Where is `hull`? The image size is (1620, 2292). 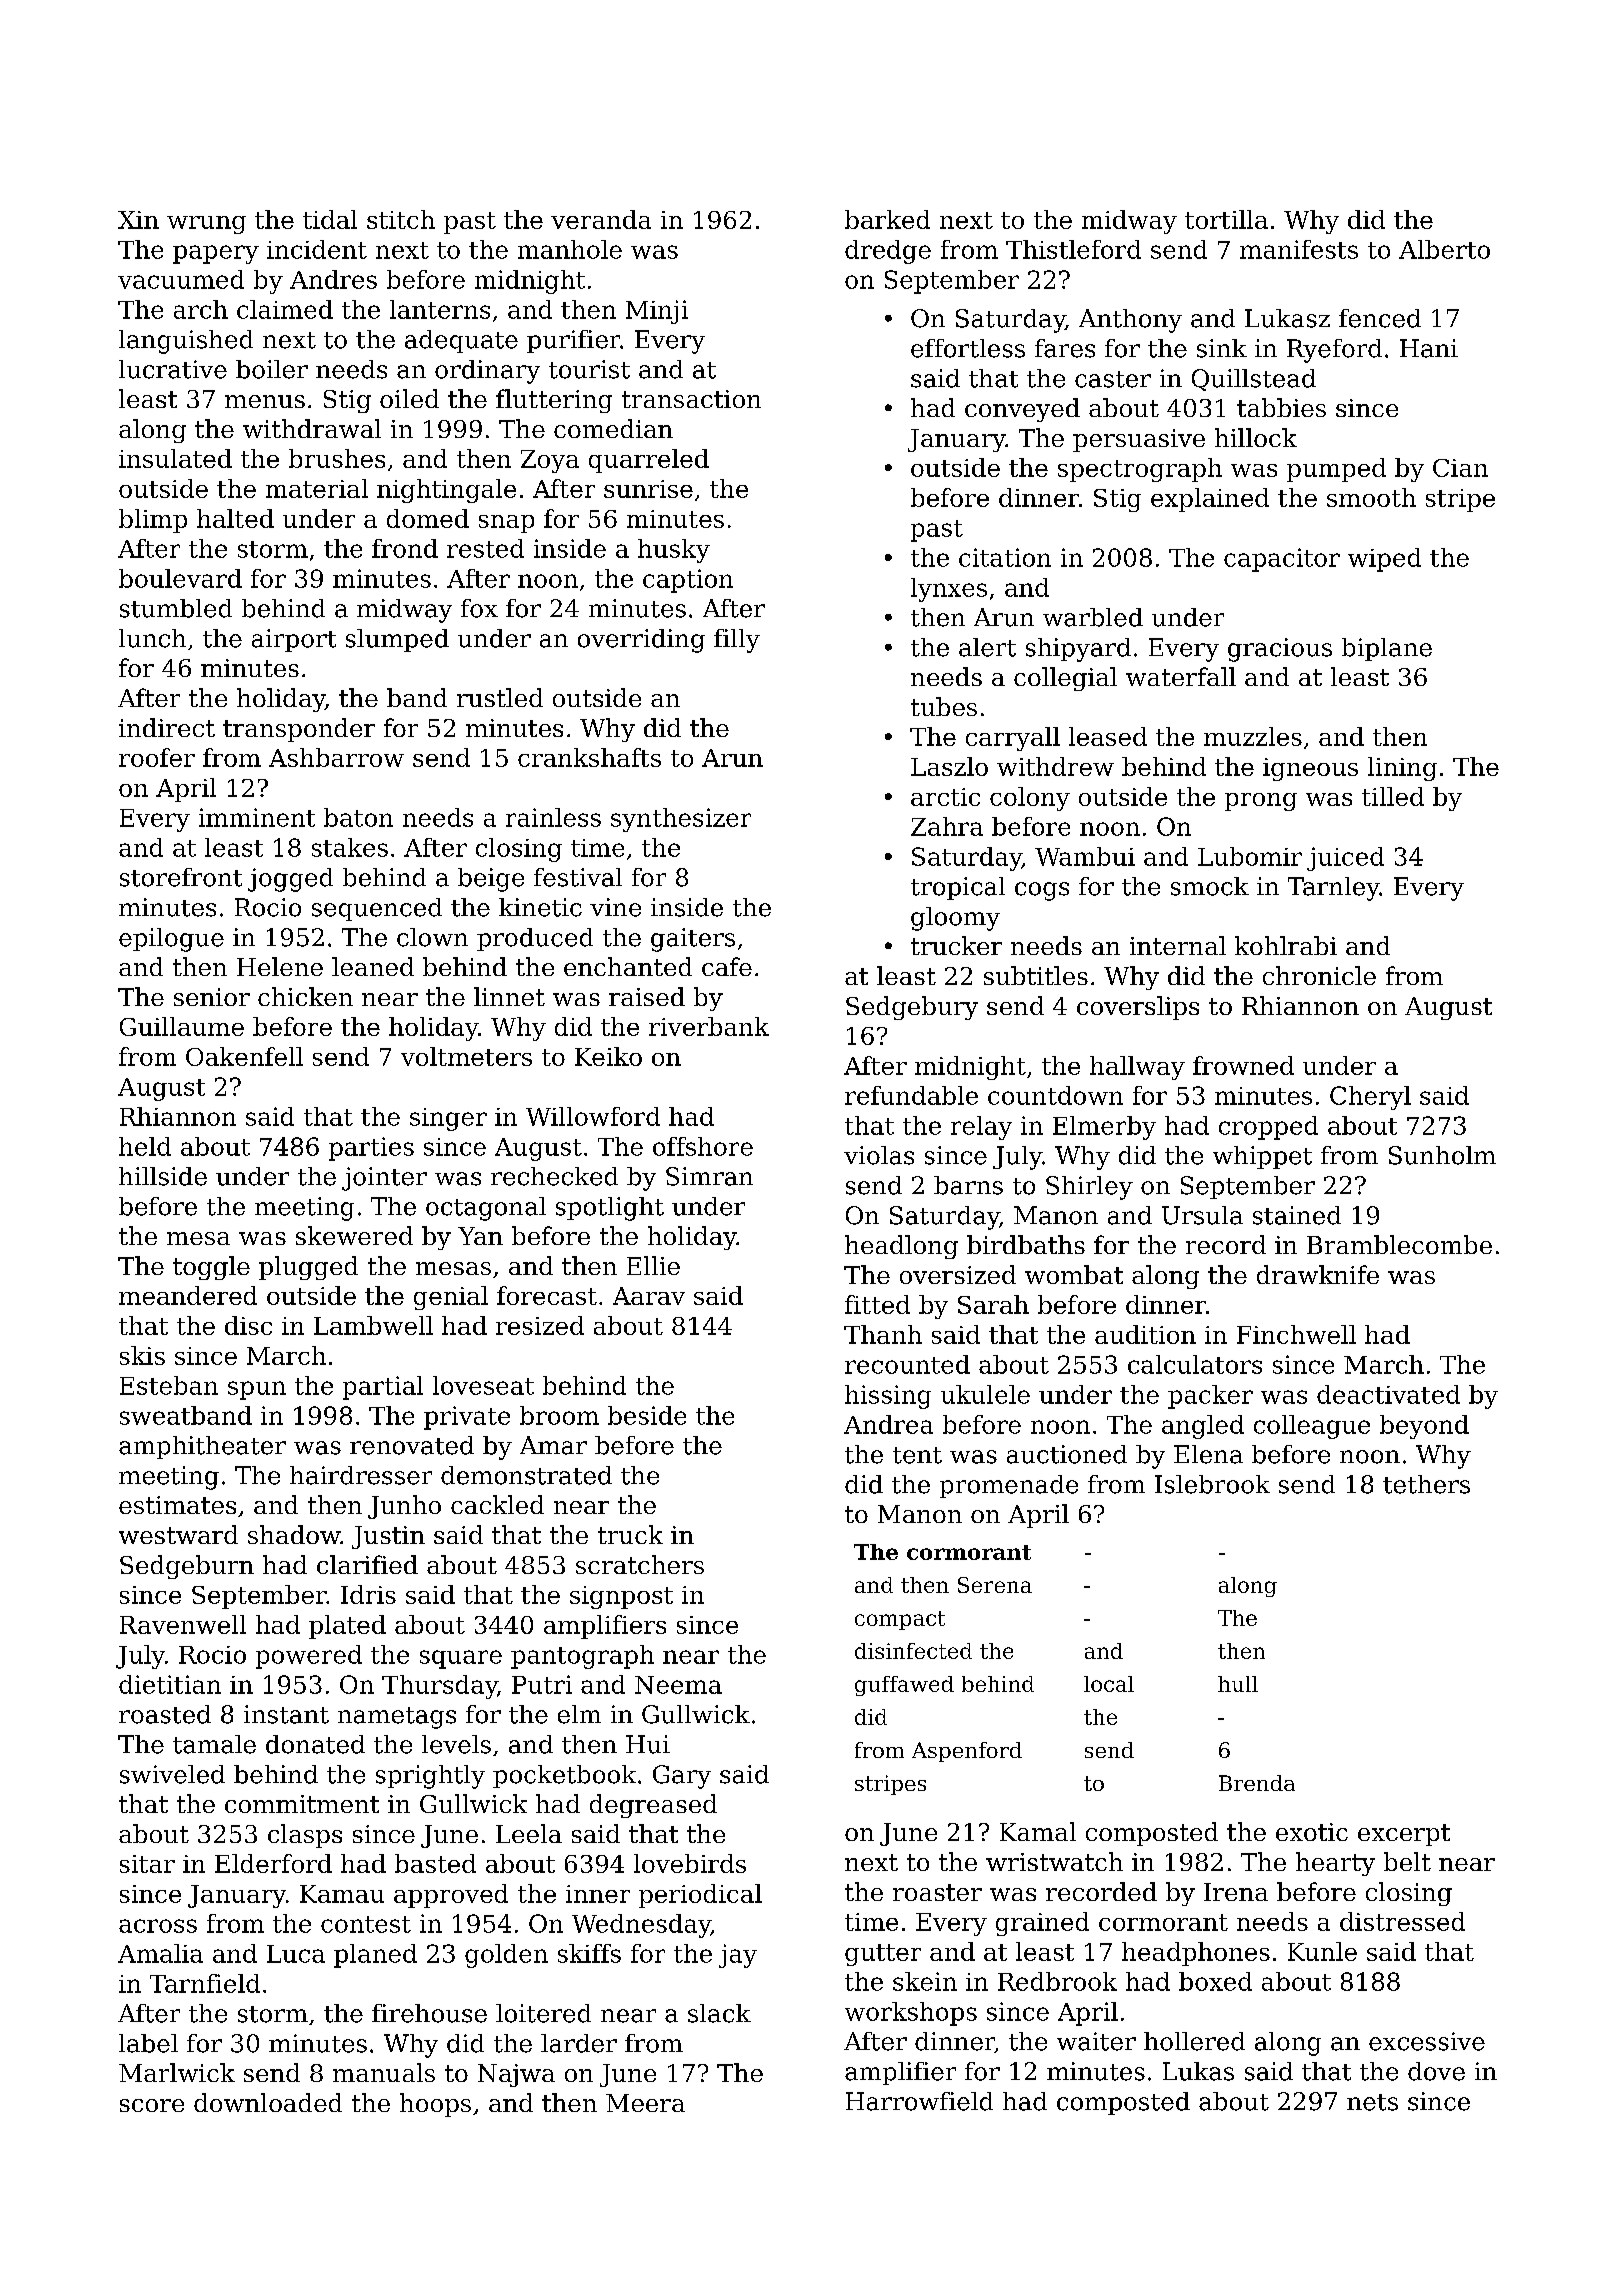 hull is located at coordinates (1238, 1684).
